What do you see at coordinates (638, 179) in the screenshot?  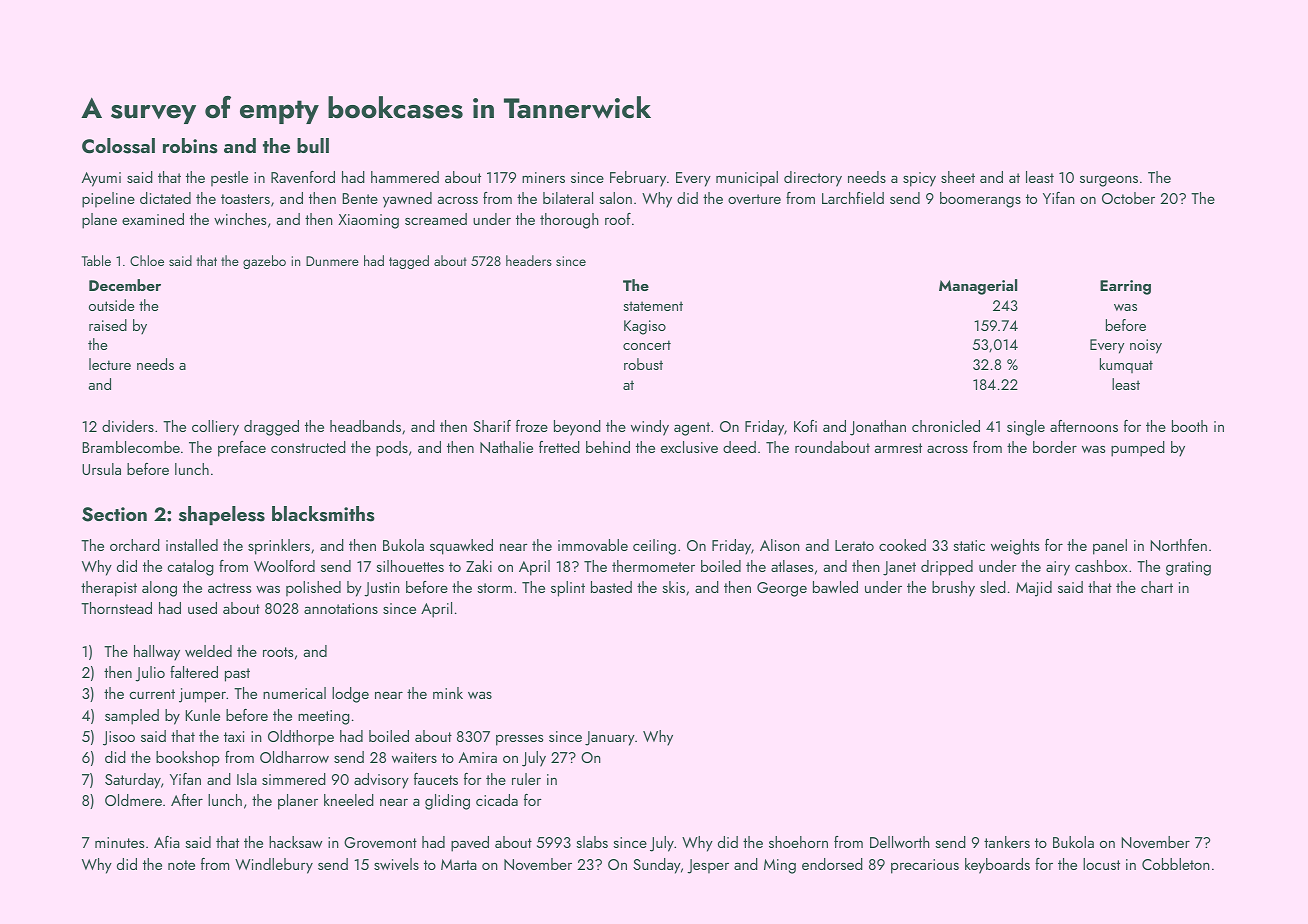 I see `February` at bounding box center [638, 179].
